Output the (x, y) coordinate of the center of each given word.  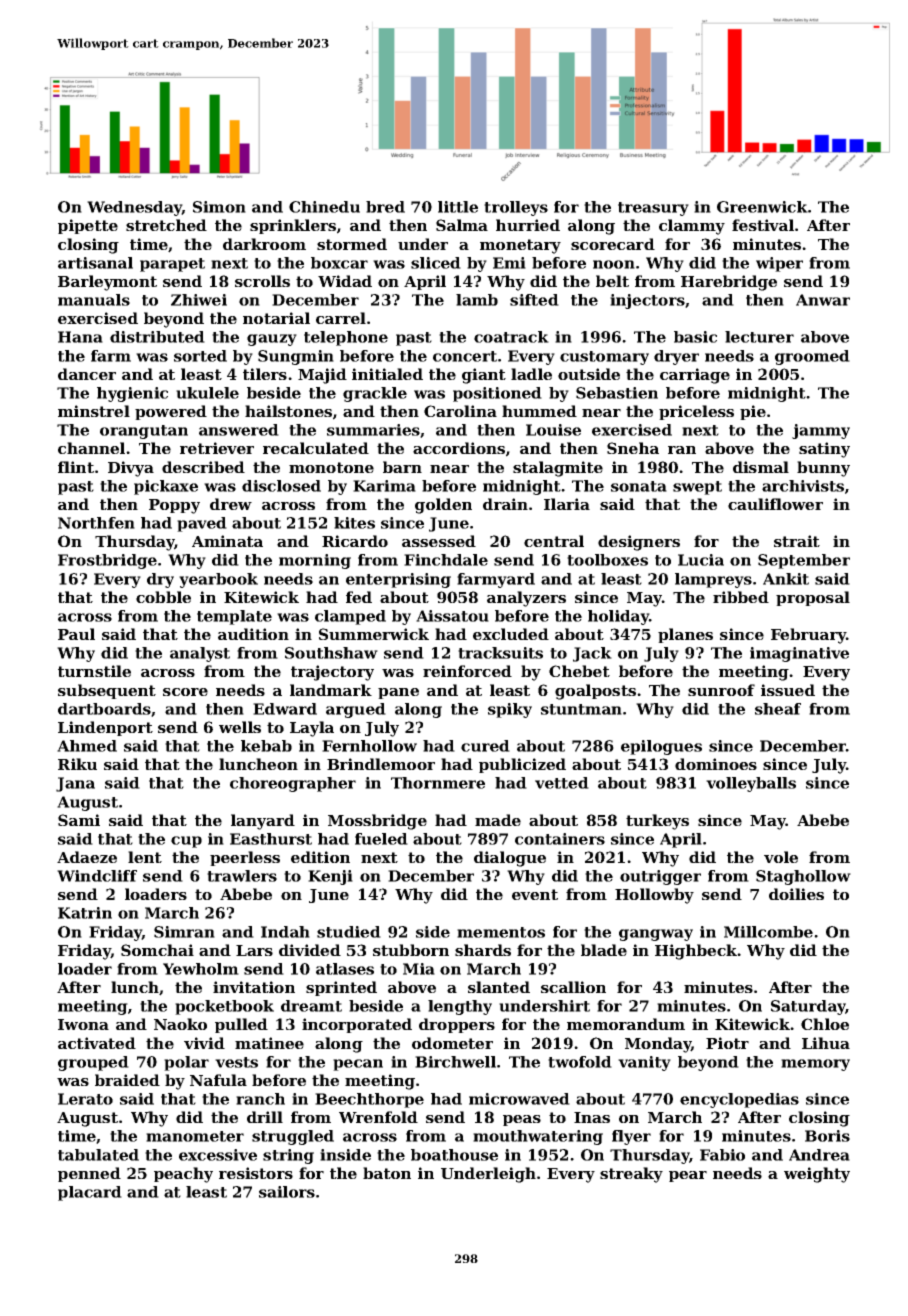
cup (186, 842)
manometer (195, 1136)
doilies (796, 894)
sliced (436, 263)
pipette (88, 226)
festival (763, 225)
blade (604, 950)
